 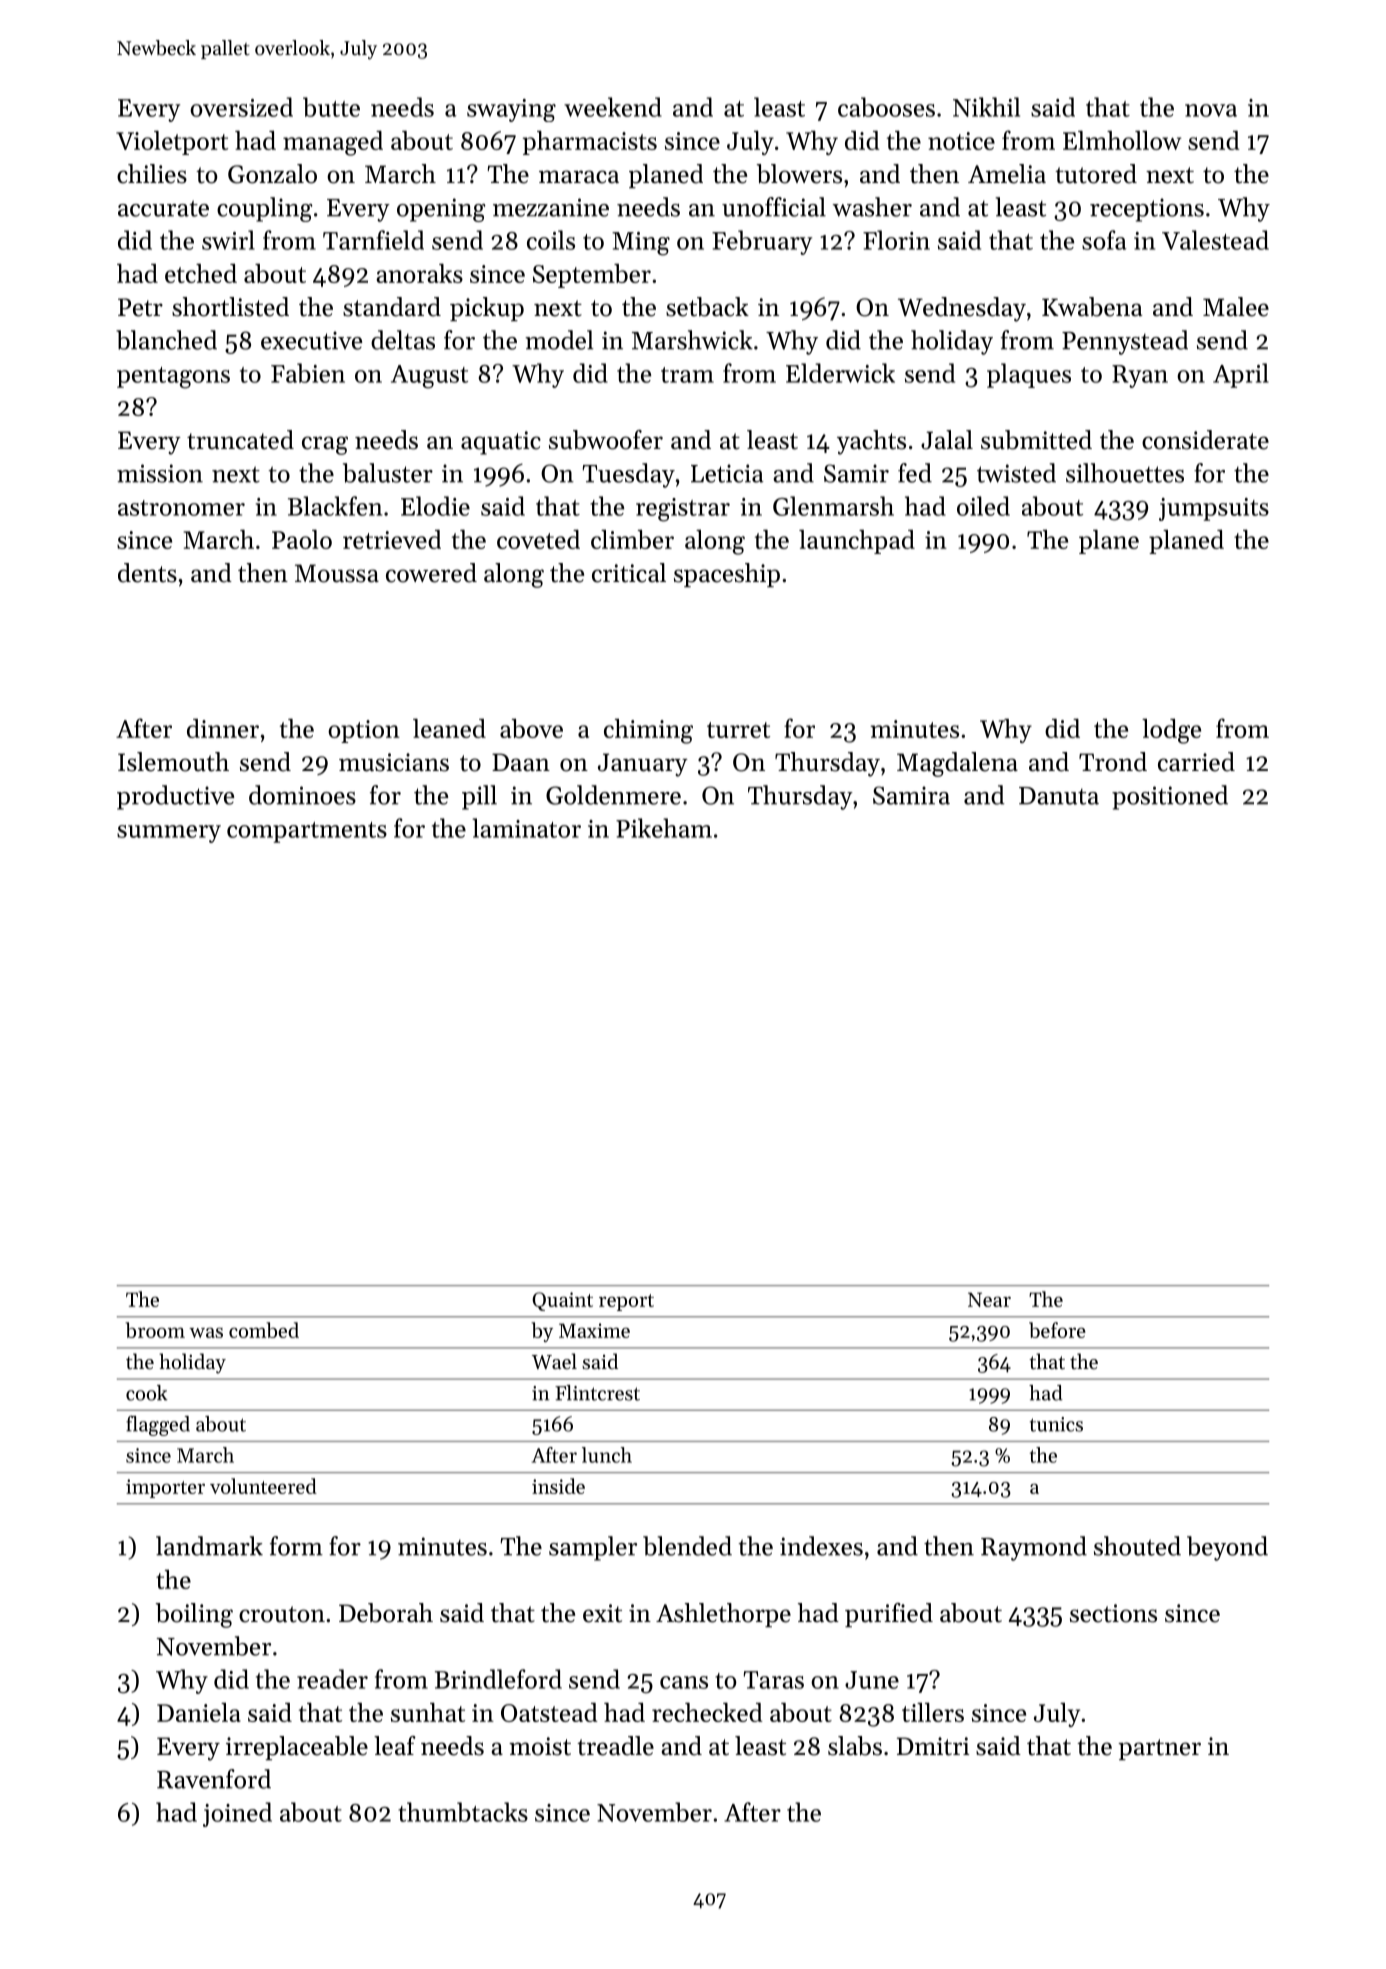 What do you see at coordinates (223, 728) in the screenshot?
I see `dinner` at bounding box center [223, 728].
